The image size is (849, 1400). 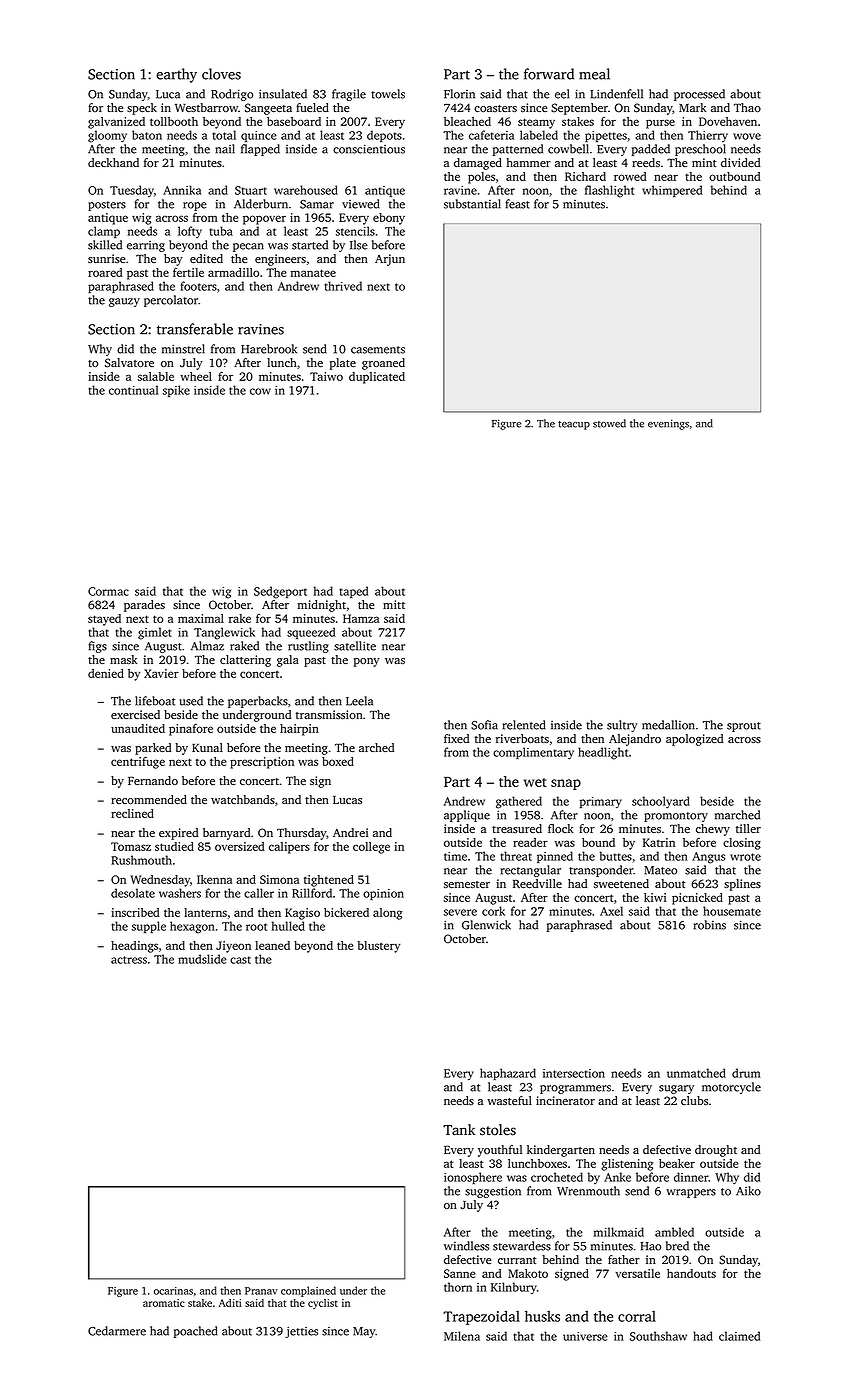 I want to click on evenings, so click(x=668, y=424).
